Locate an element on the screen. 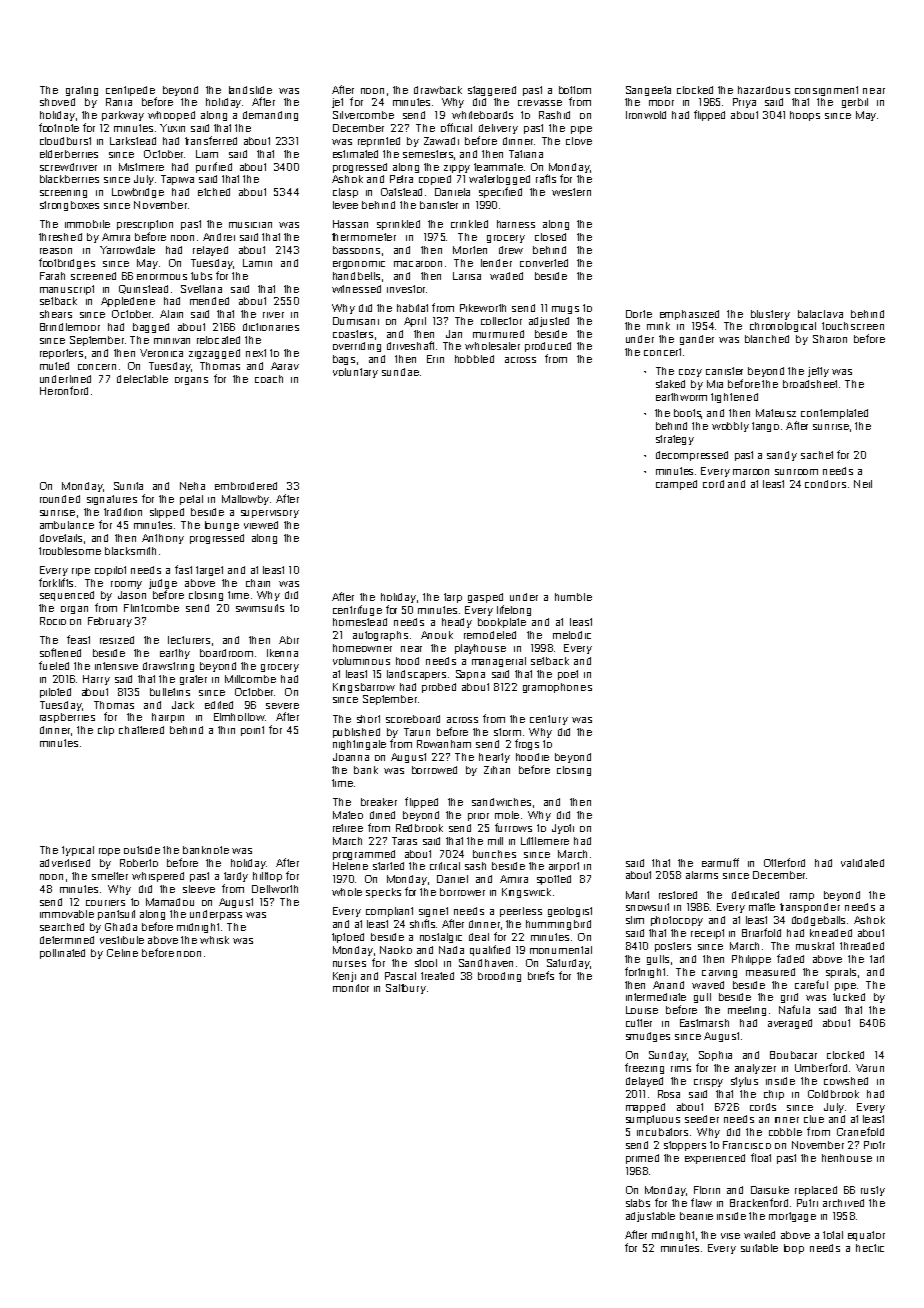 The image size is (924, 1308). grating is located at coordinates (82, 91).
